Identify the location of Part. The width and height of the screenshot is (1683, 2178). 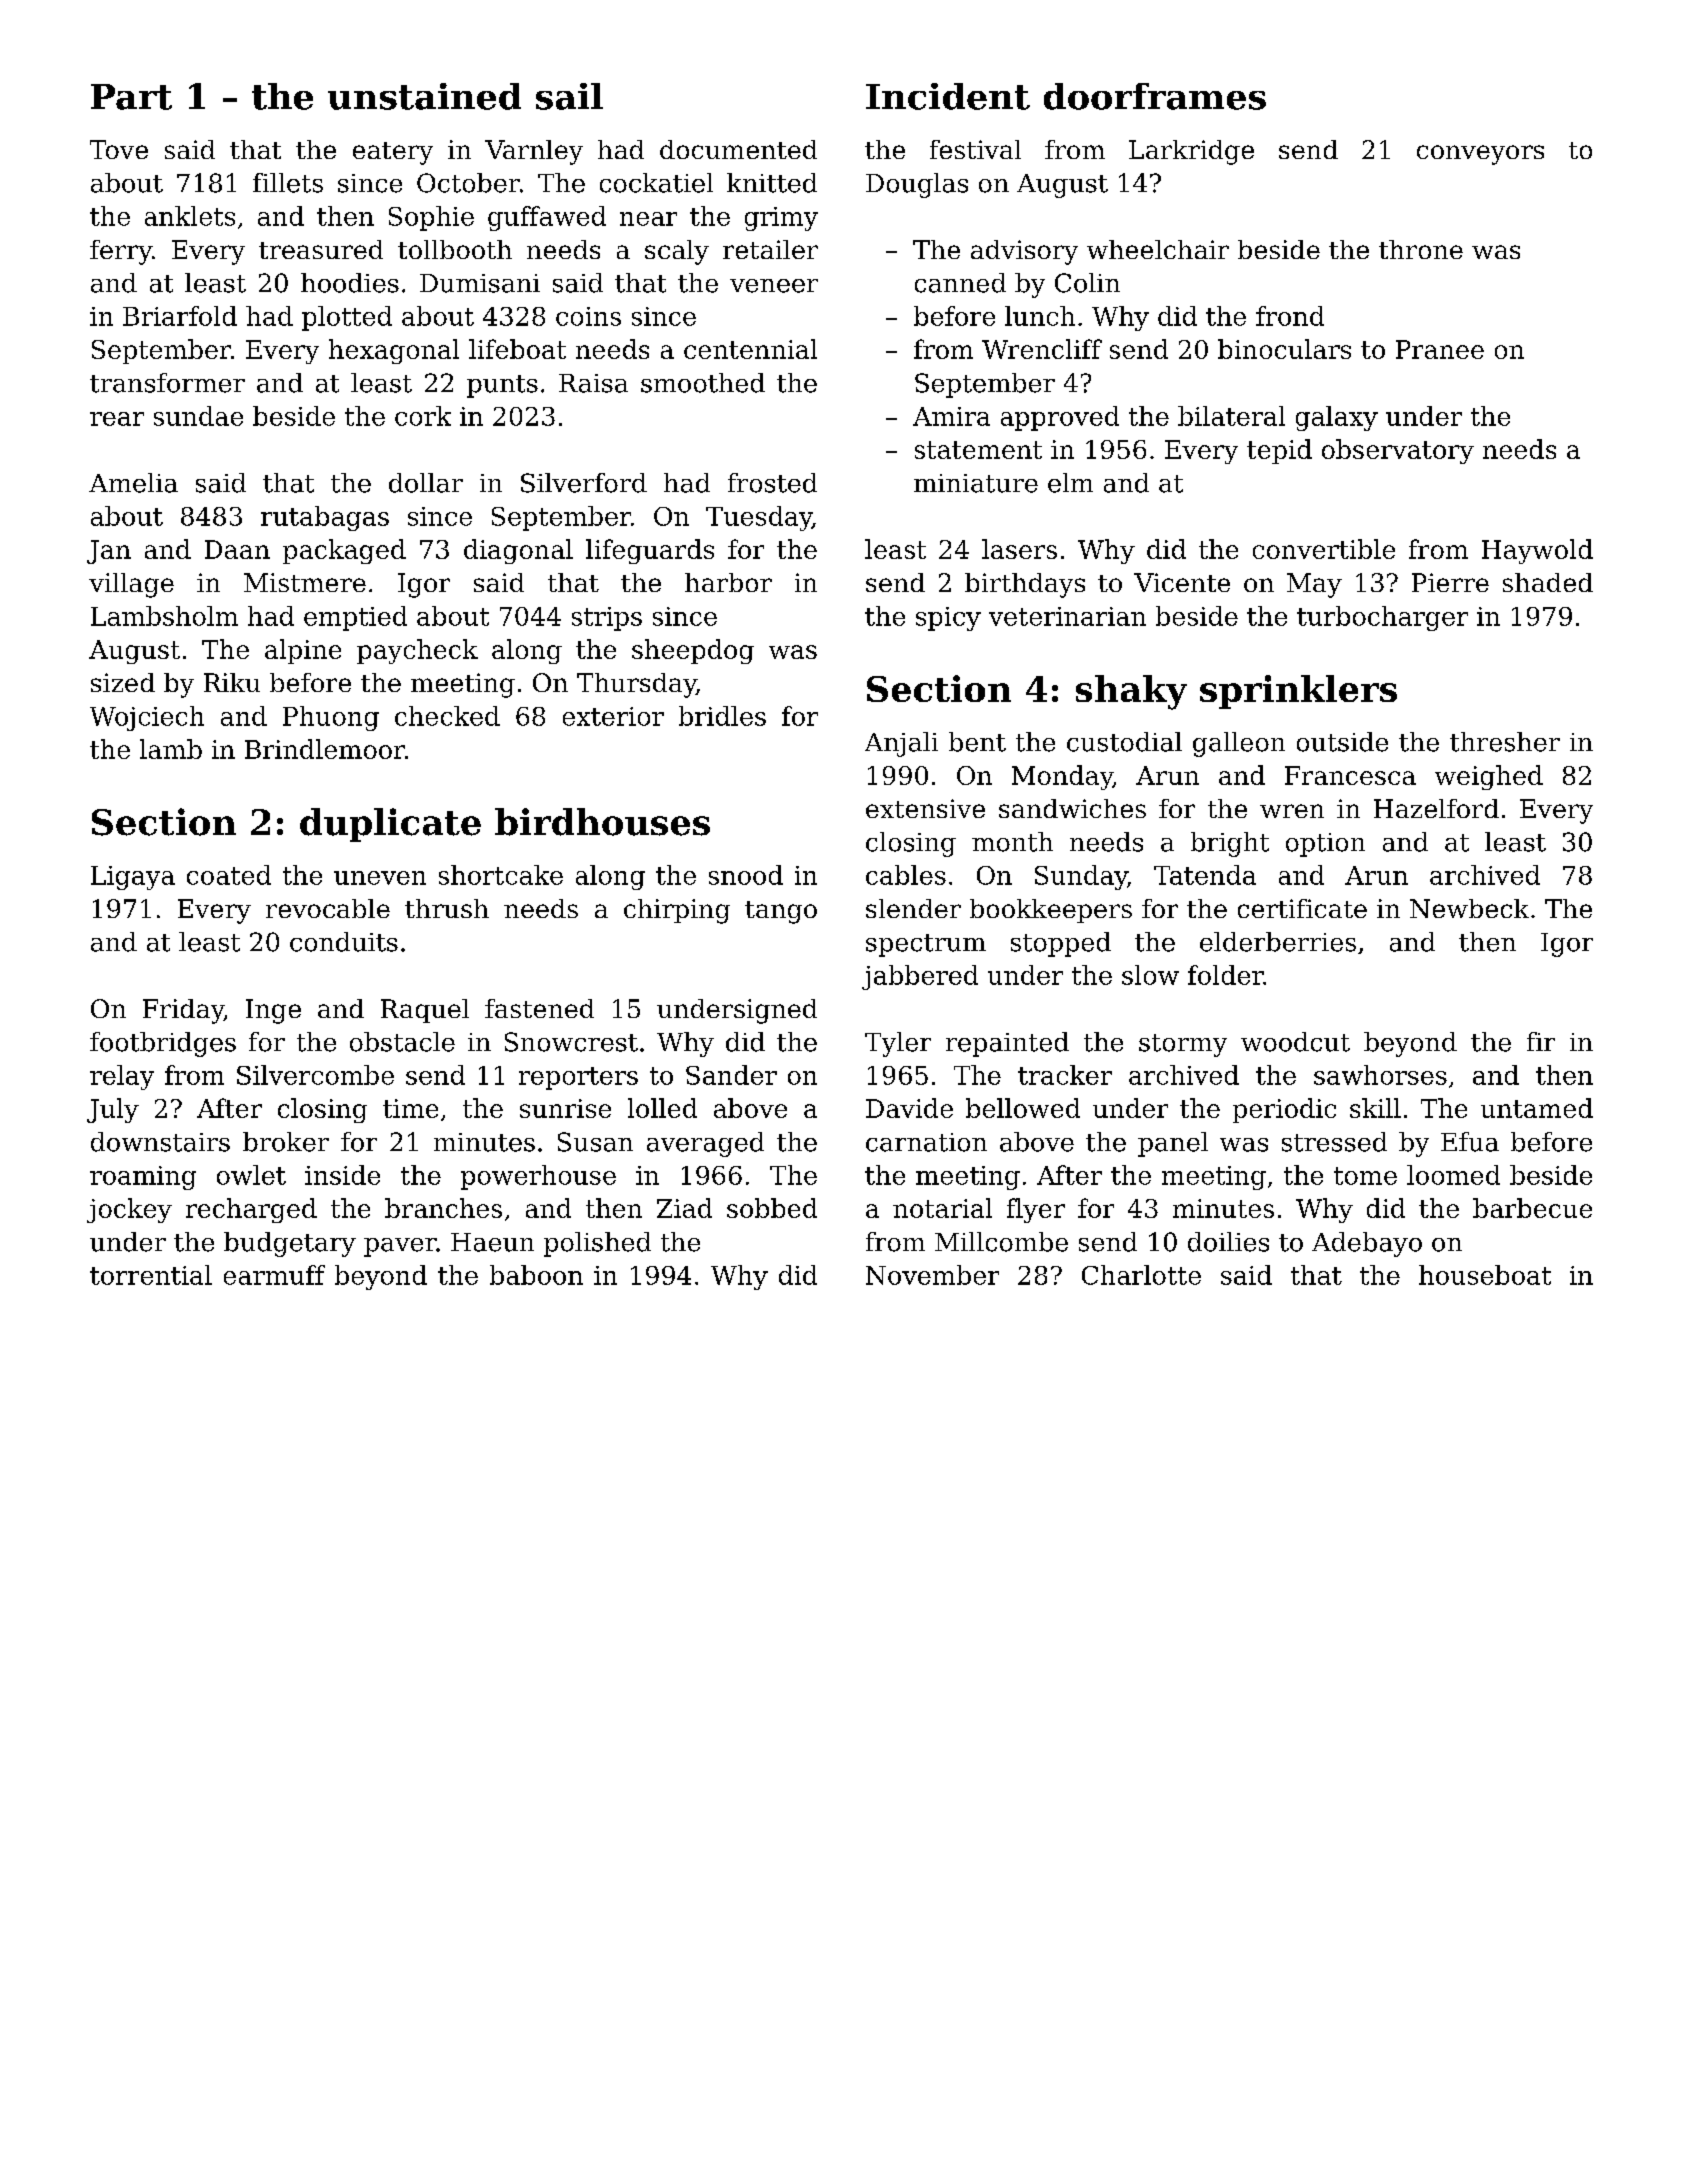
(131, 97).
